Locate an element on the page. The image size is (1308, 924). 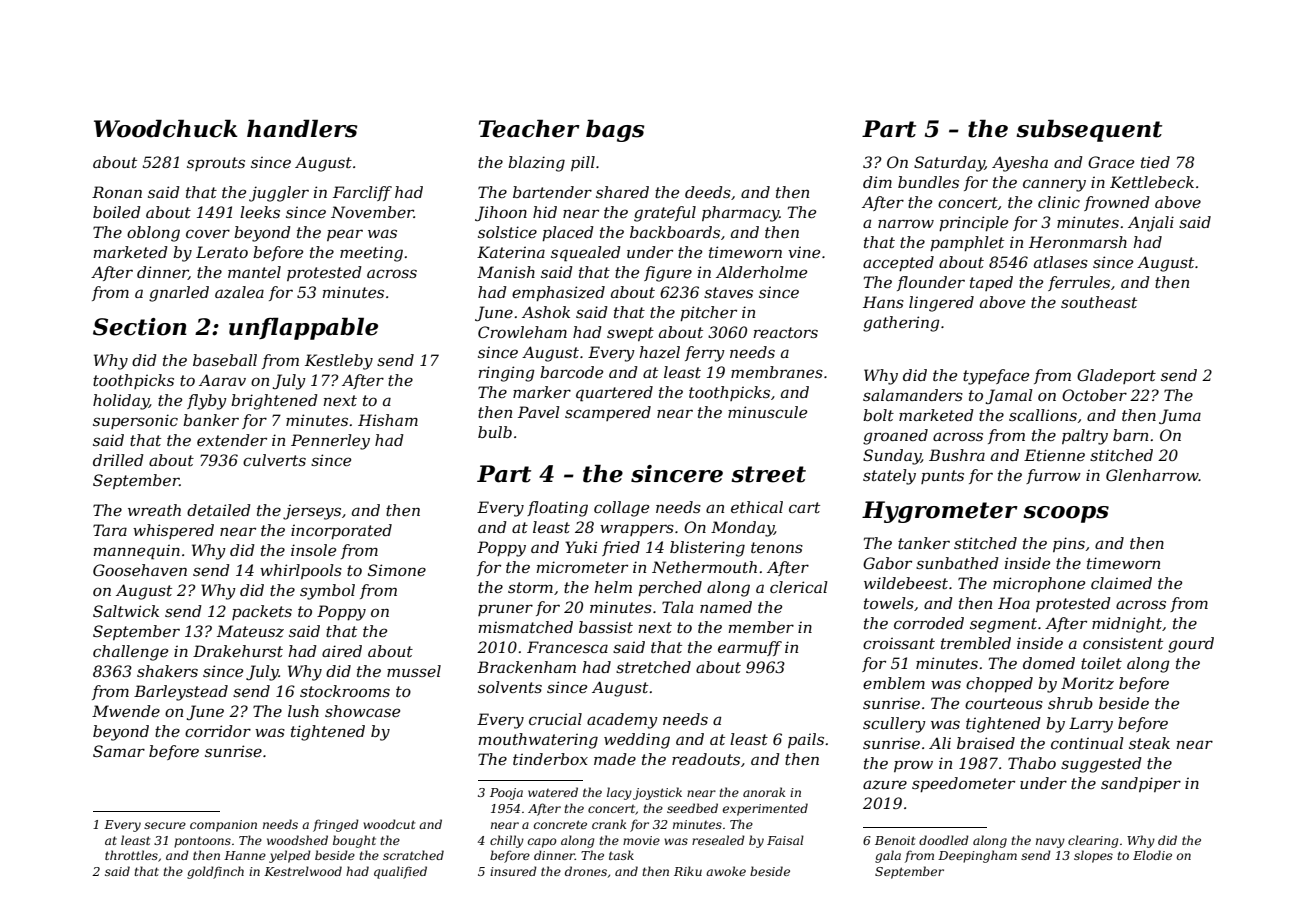
Manish is located at coordinates (506, 272).
